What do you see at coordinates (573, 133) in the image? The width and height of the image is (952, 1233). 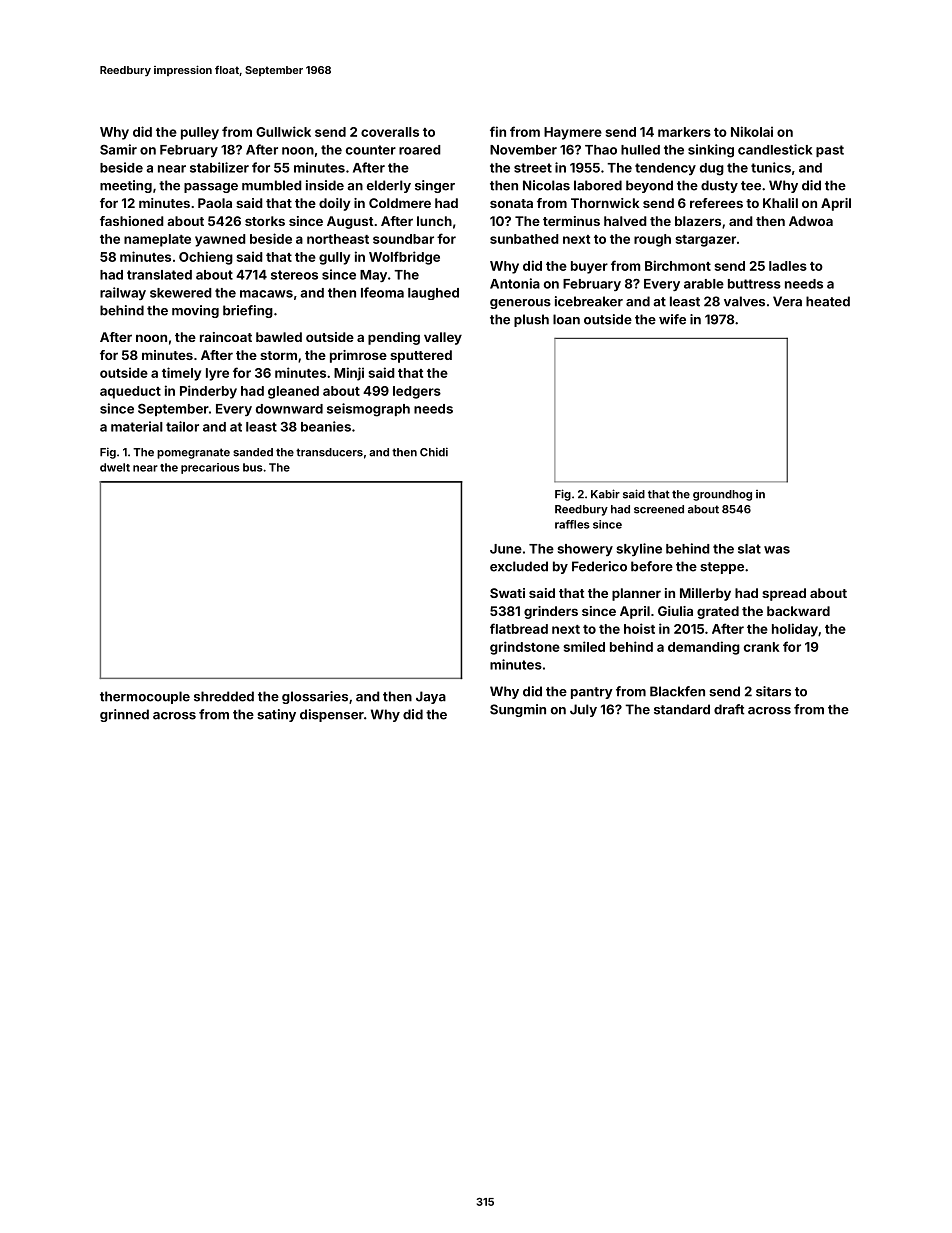 I see `Haymere` at bounding box center [573, 133].
